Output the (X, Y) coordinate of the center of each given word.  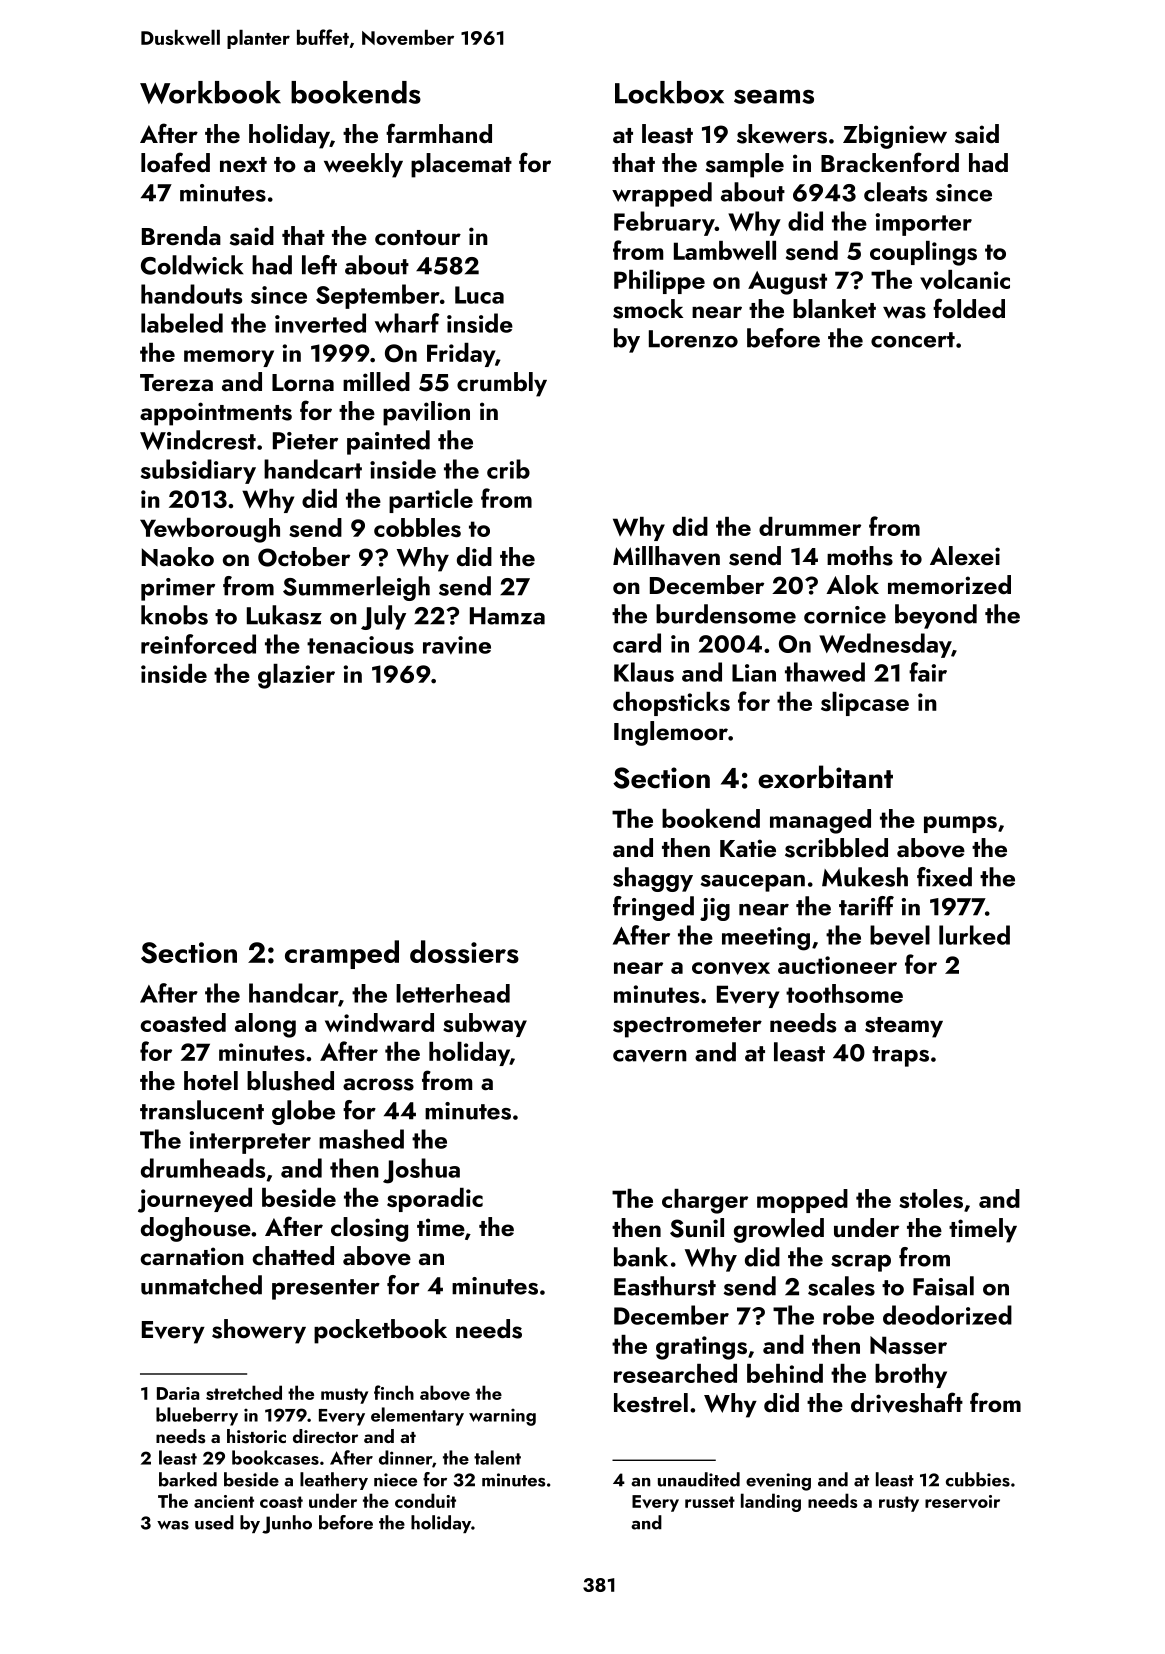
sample (745, 165)
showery (259, 1331)
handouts (191, 294)
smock (648, 309)
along (265, 1025)
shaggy (653, 879)
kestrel (651, 1403)
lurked (974, 935)
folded (969, 308)
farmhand (439, 133)
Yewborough (210, 530)
